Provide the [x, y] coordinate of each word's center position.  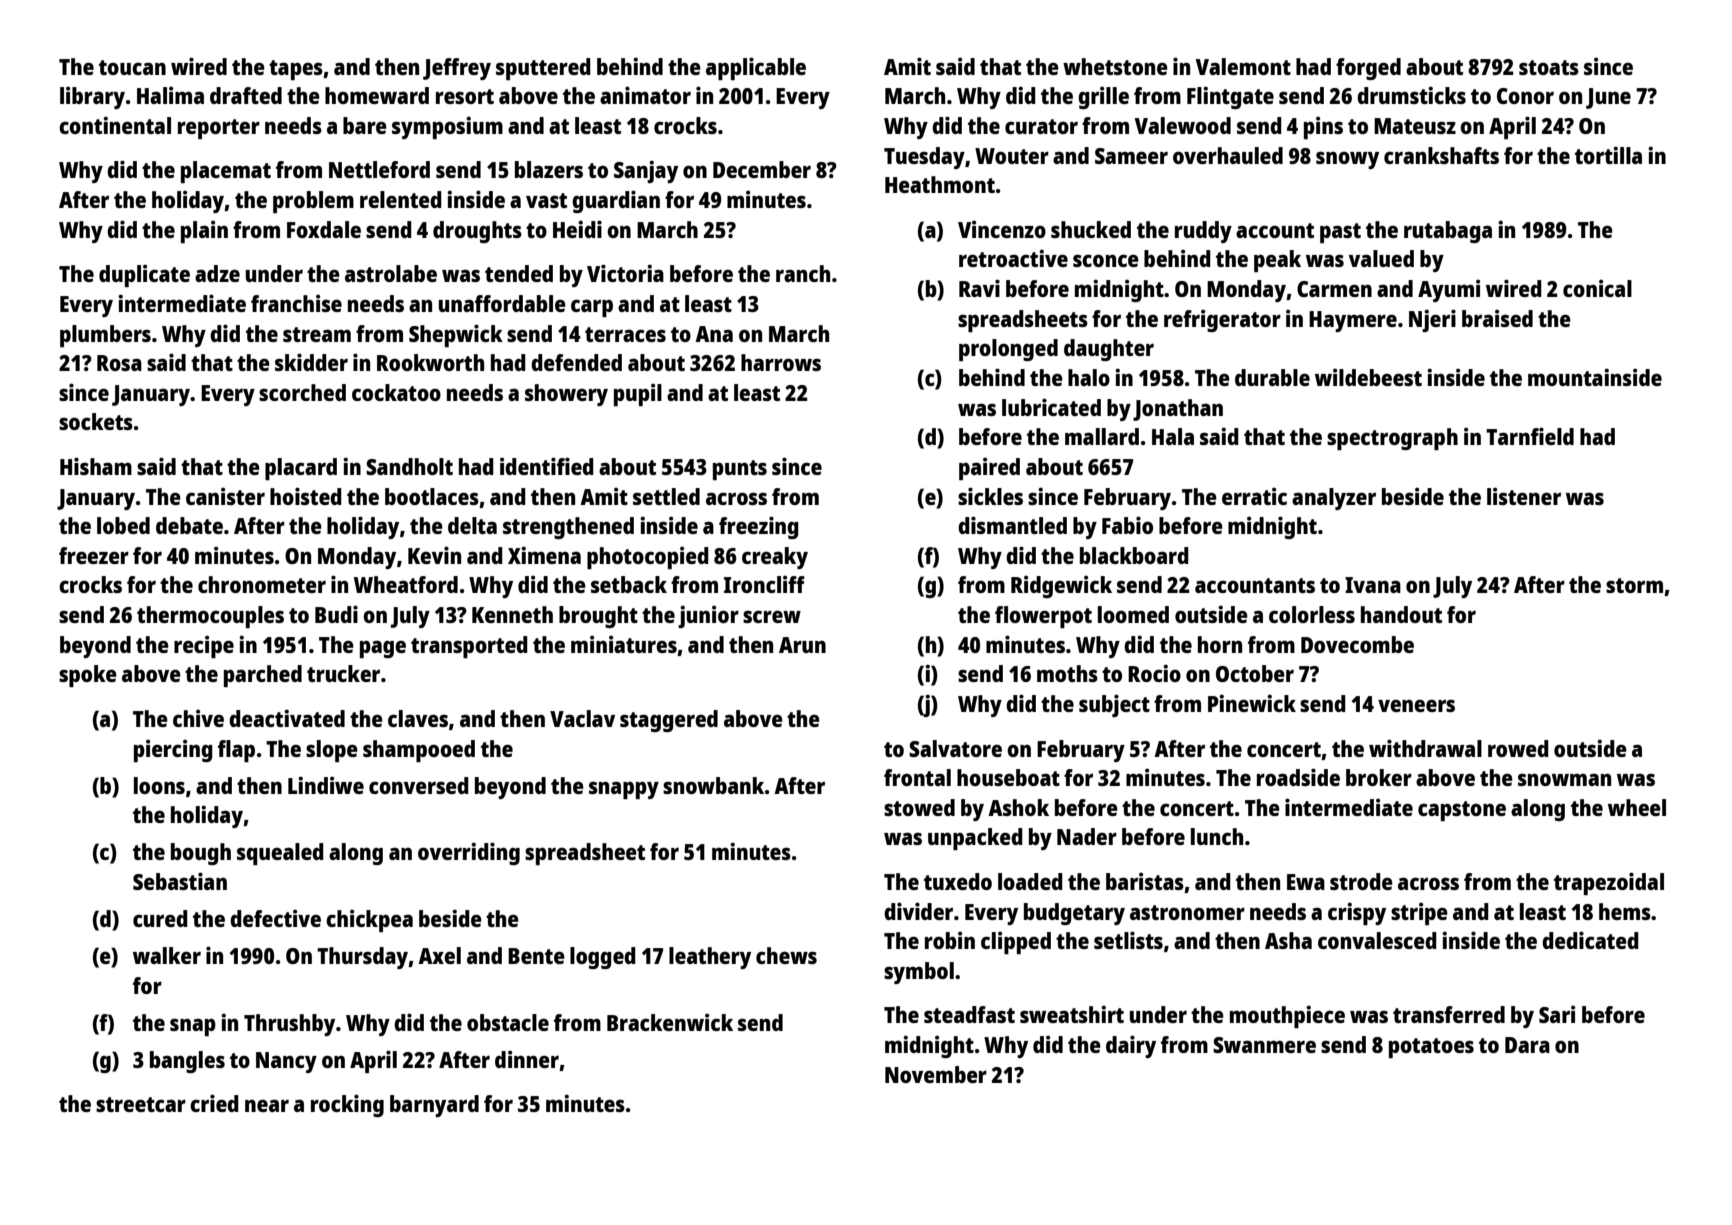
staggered [669, 721]
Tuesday [924, 158]
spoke [88, 676]
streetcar [141, 1104]
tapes [296, 70]
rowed [1518, 748]
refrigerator [1222, 320]
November [936, 1074]
